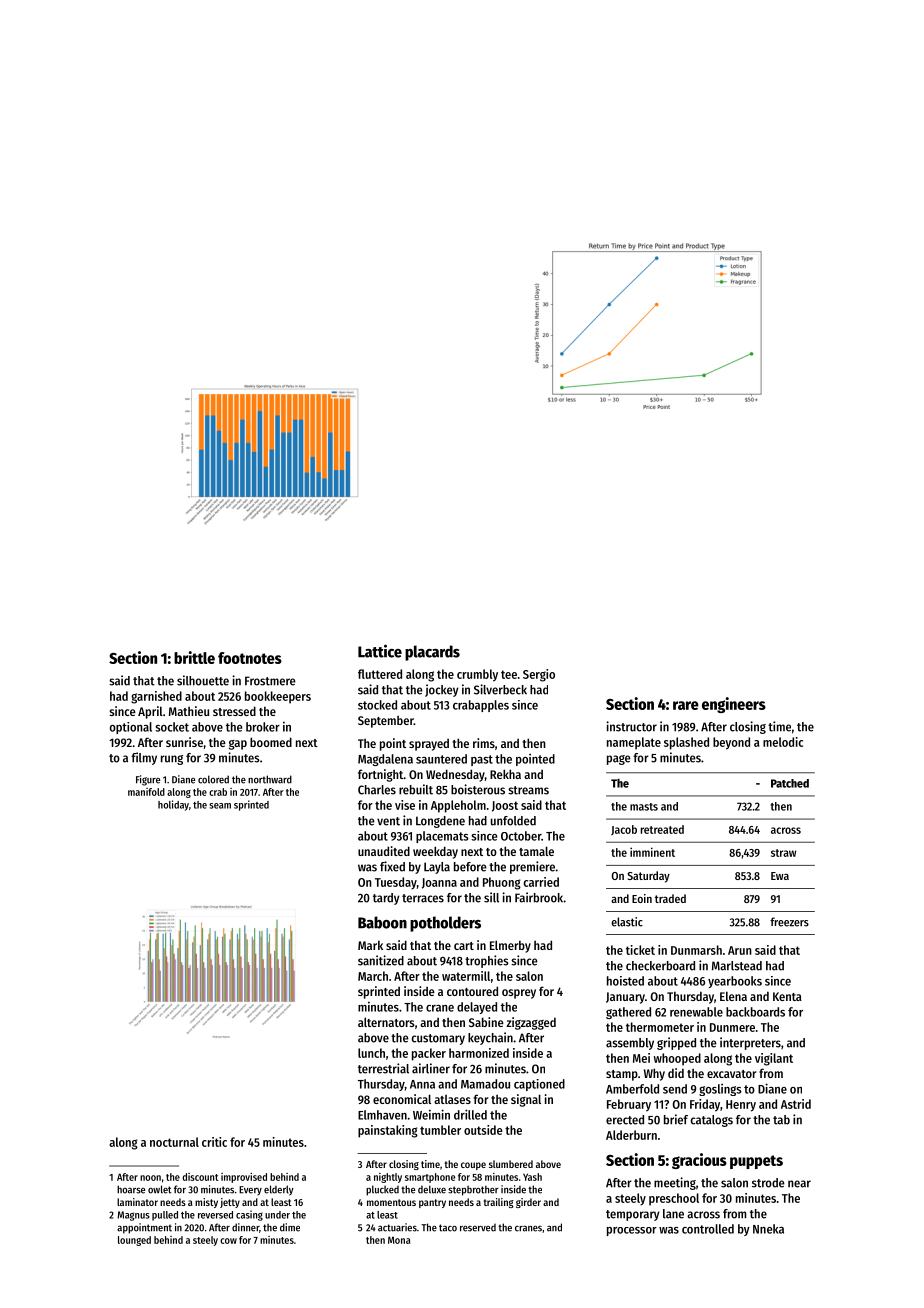 The height and width of the image is (1308, 924). What do you see at coordinates (156, 697) in the image?
I see `garnished` at bounding box center [156, 697].
